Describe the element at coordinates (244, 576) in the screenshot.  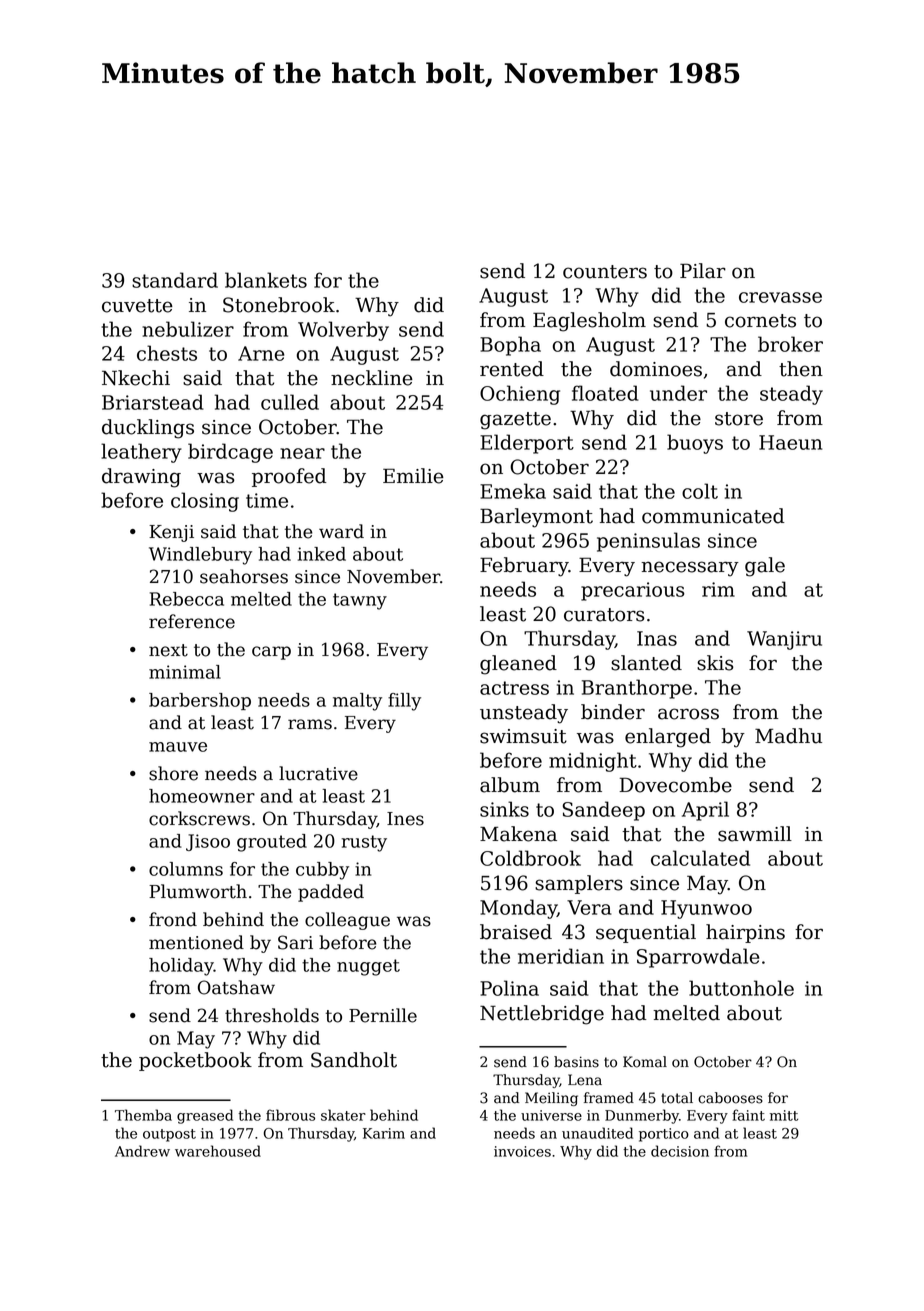
I see `seahorses` at that location.
